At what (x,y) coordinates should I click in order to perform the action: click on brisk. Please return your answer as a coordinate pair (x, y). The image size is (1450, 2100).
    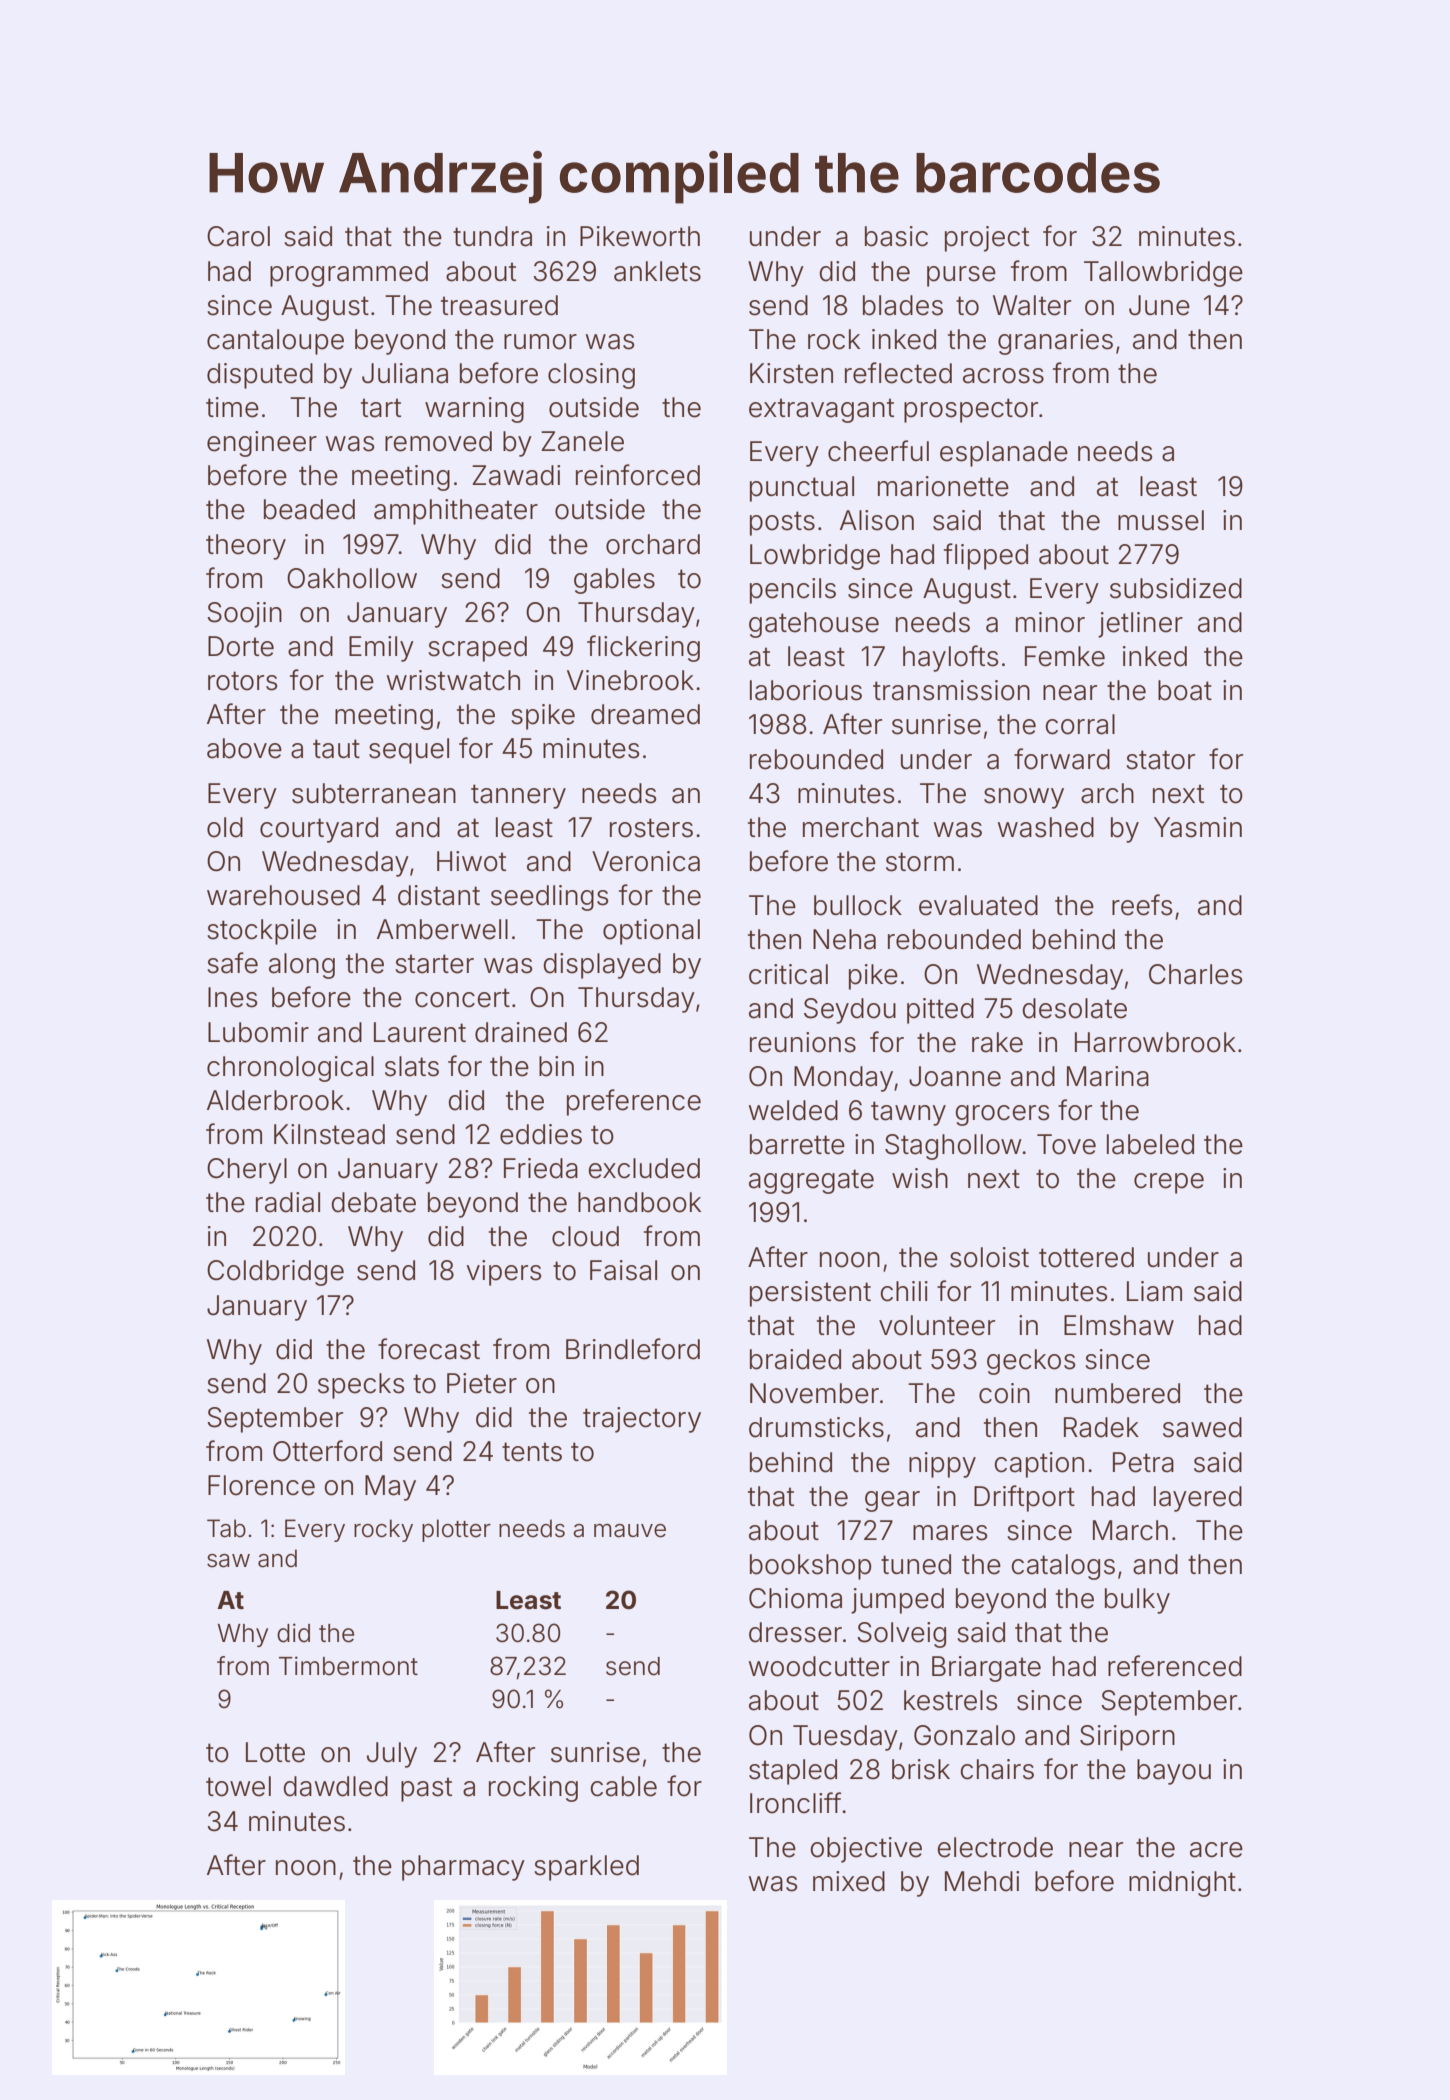
    Looking at the image, I should click on (921, 1769).
